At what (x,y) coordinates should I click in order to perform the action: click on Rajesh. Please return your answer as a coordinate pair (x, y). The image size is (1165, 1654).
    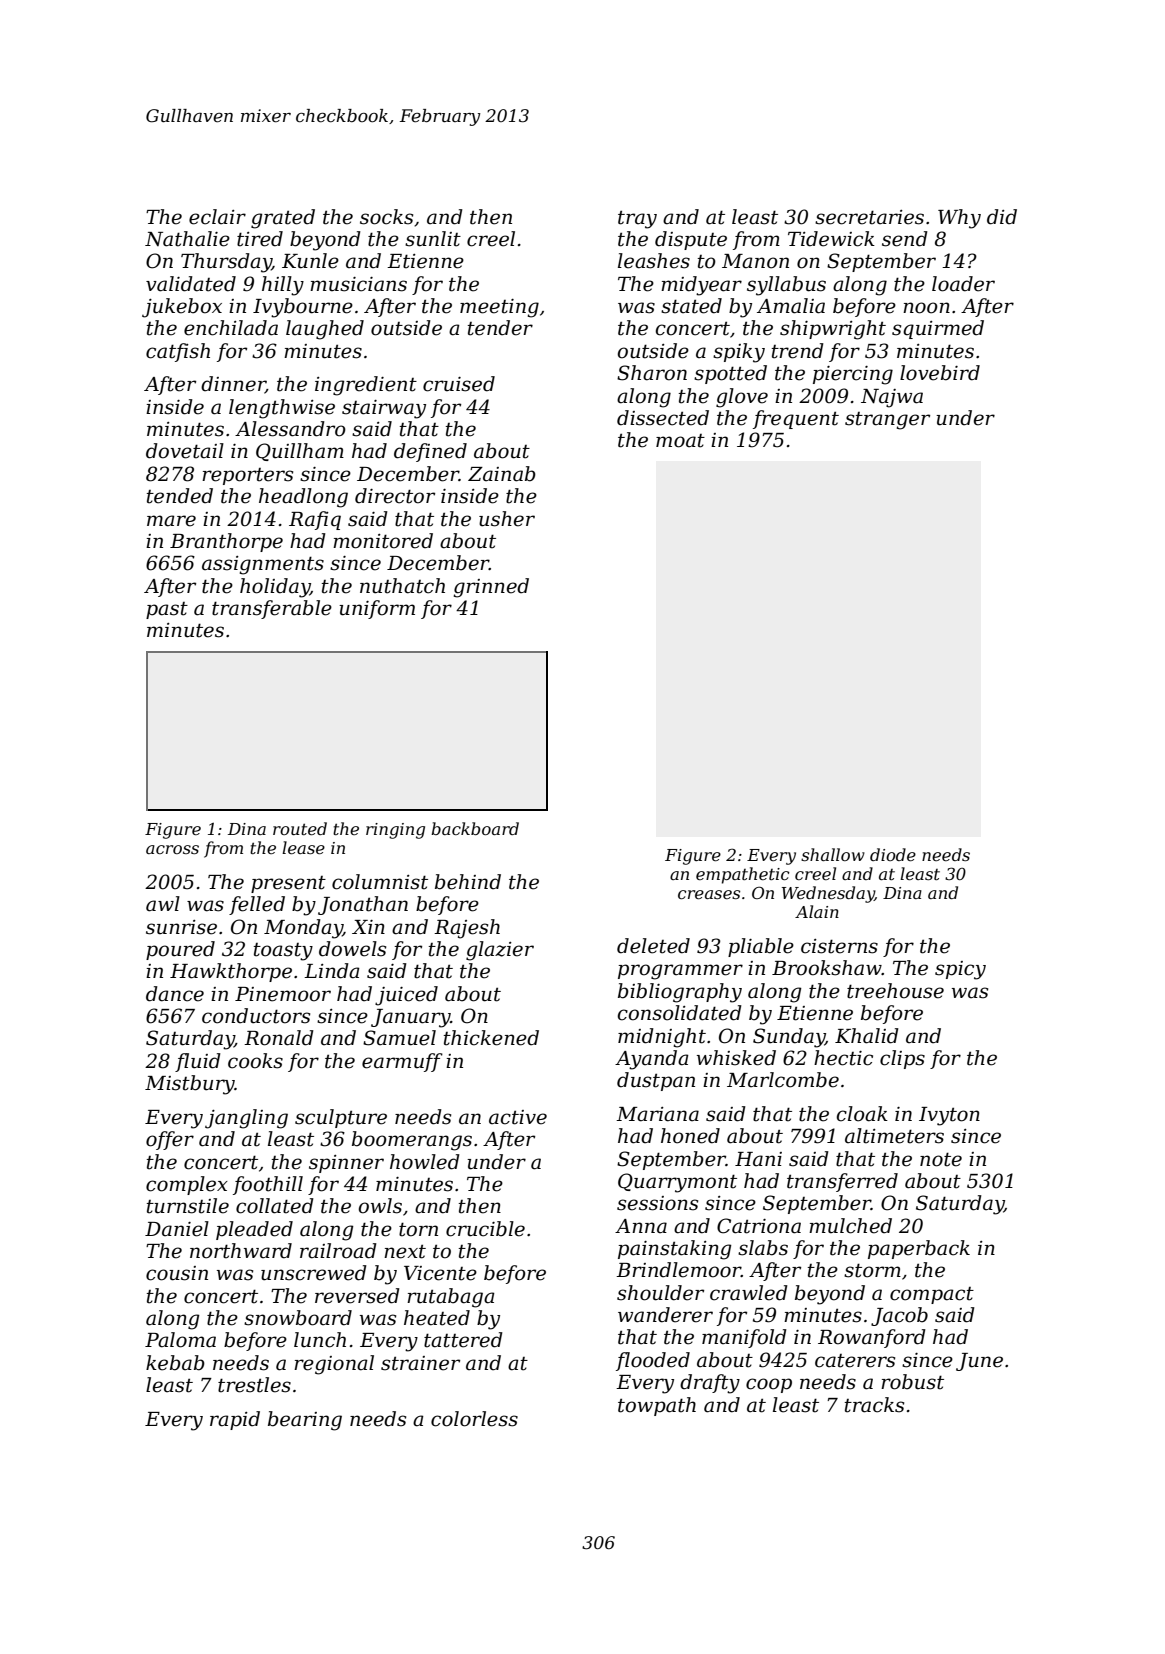
    Looking at the image, I should click on (467, 929).
